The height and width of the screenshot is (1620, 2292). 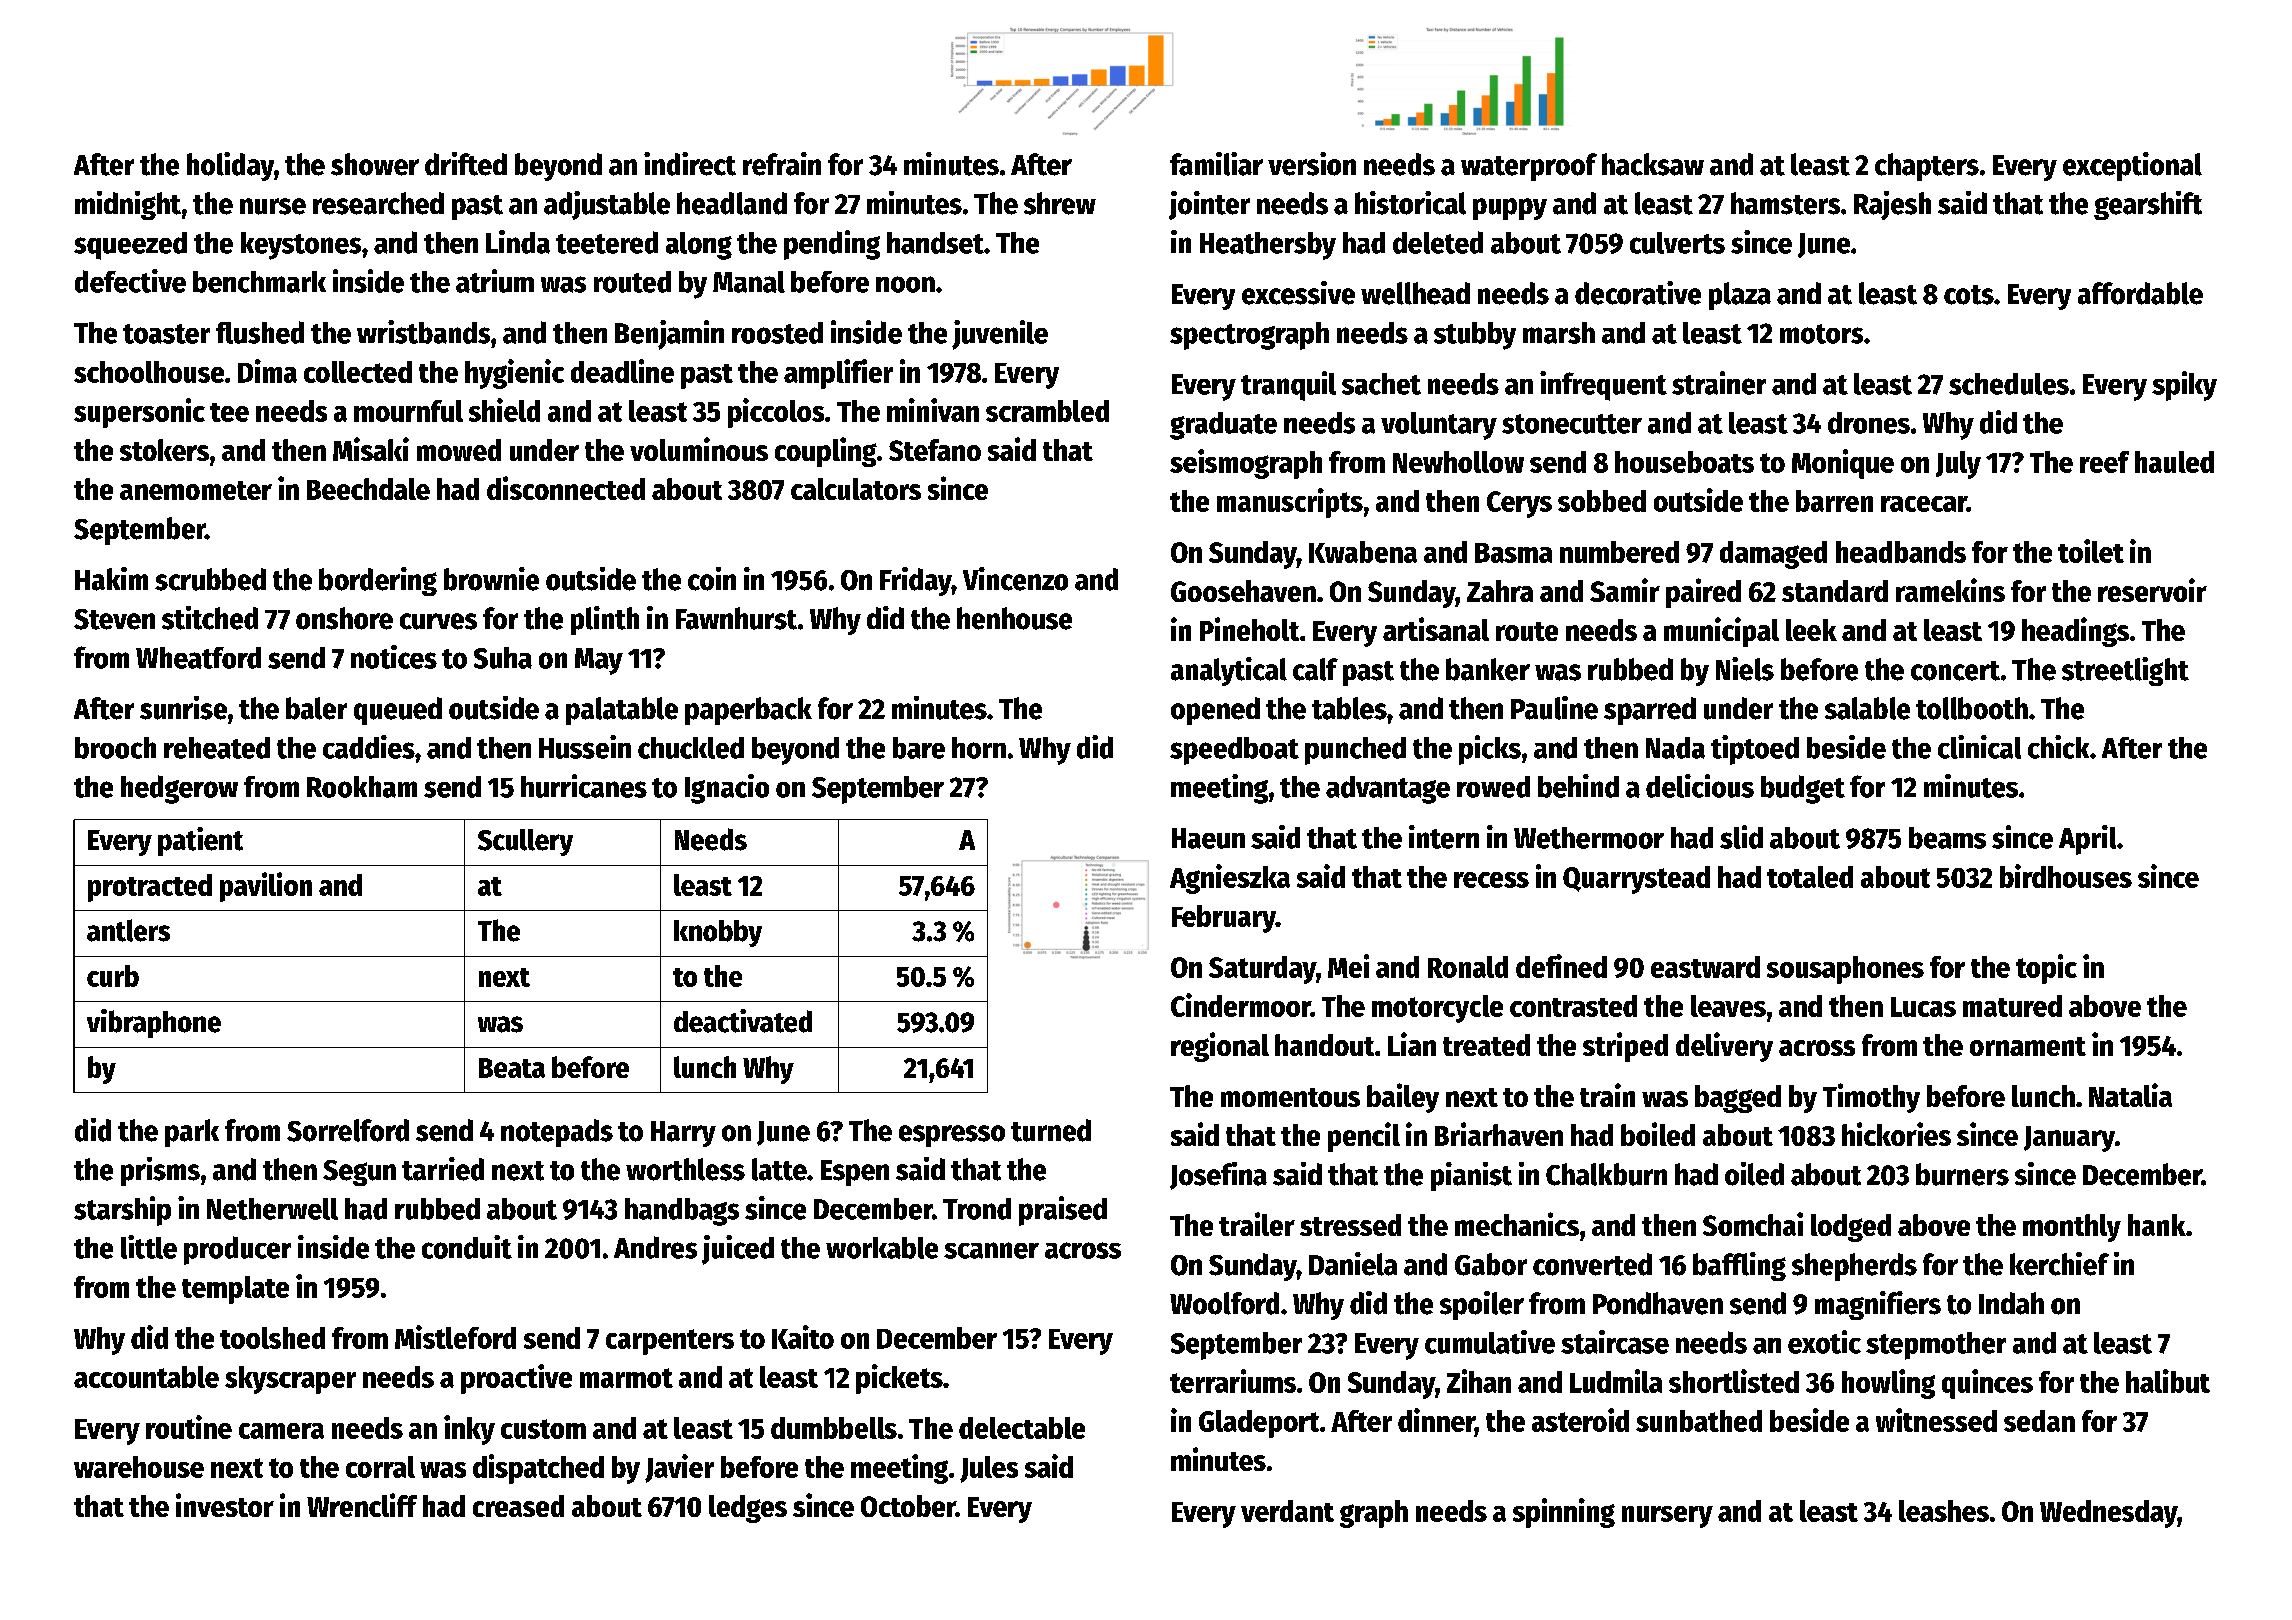 I want to click on brooch, so click(x=115, y=748).
